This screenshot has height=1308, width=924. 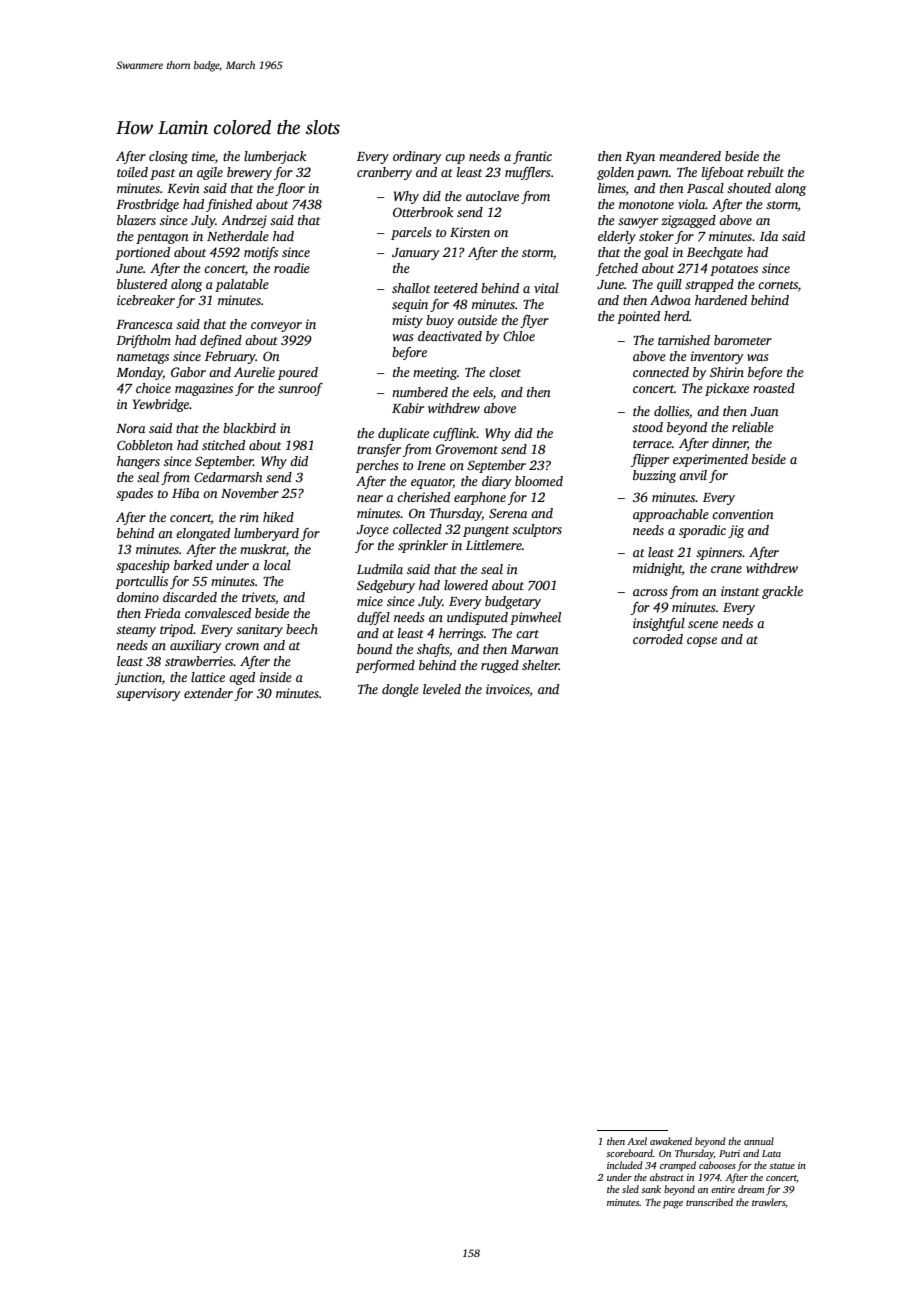 I want to click on included, so click(x=625, y=1165).
